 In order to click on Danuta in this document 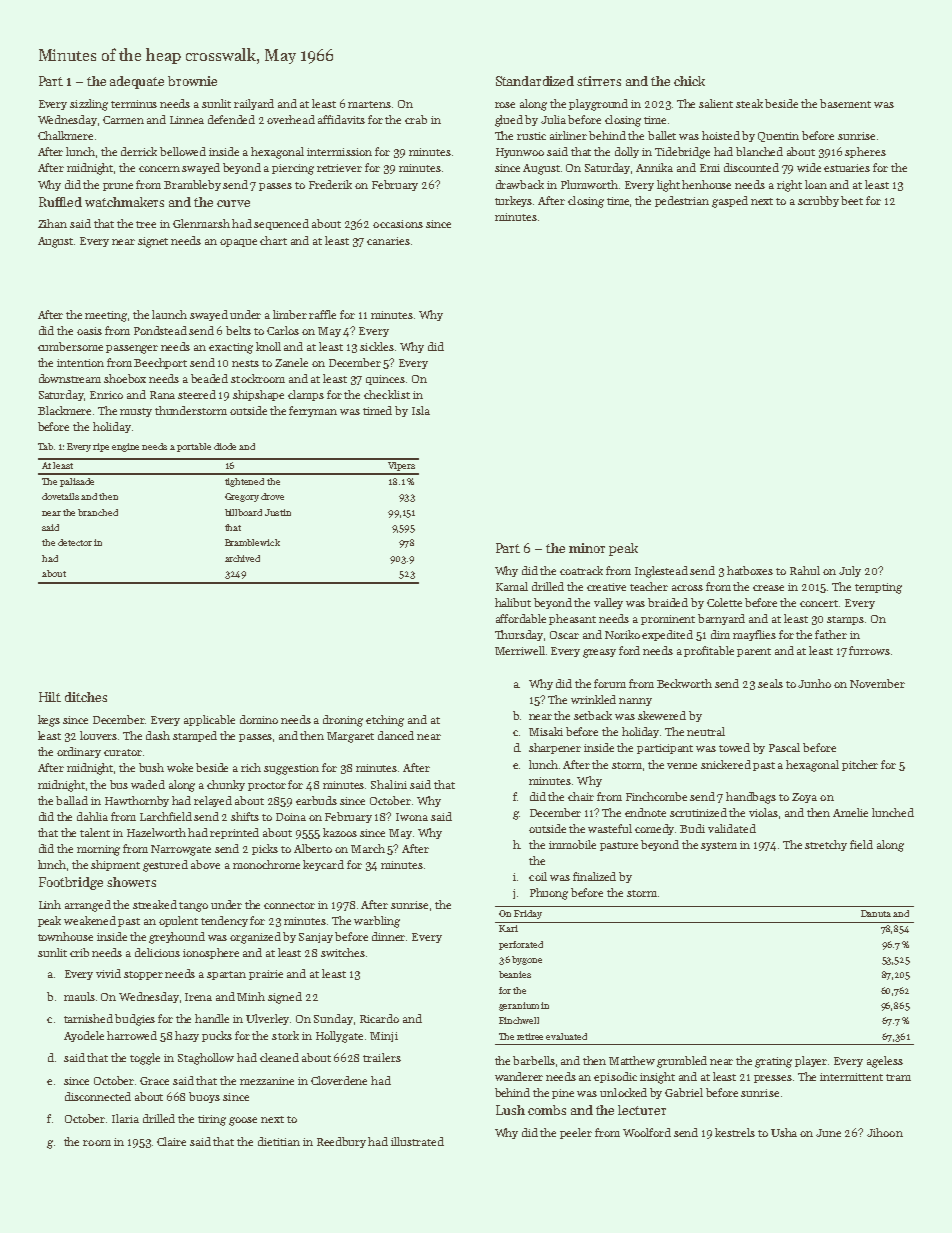, I will do `click(876, 913)`.
